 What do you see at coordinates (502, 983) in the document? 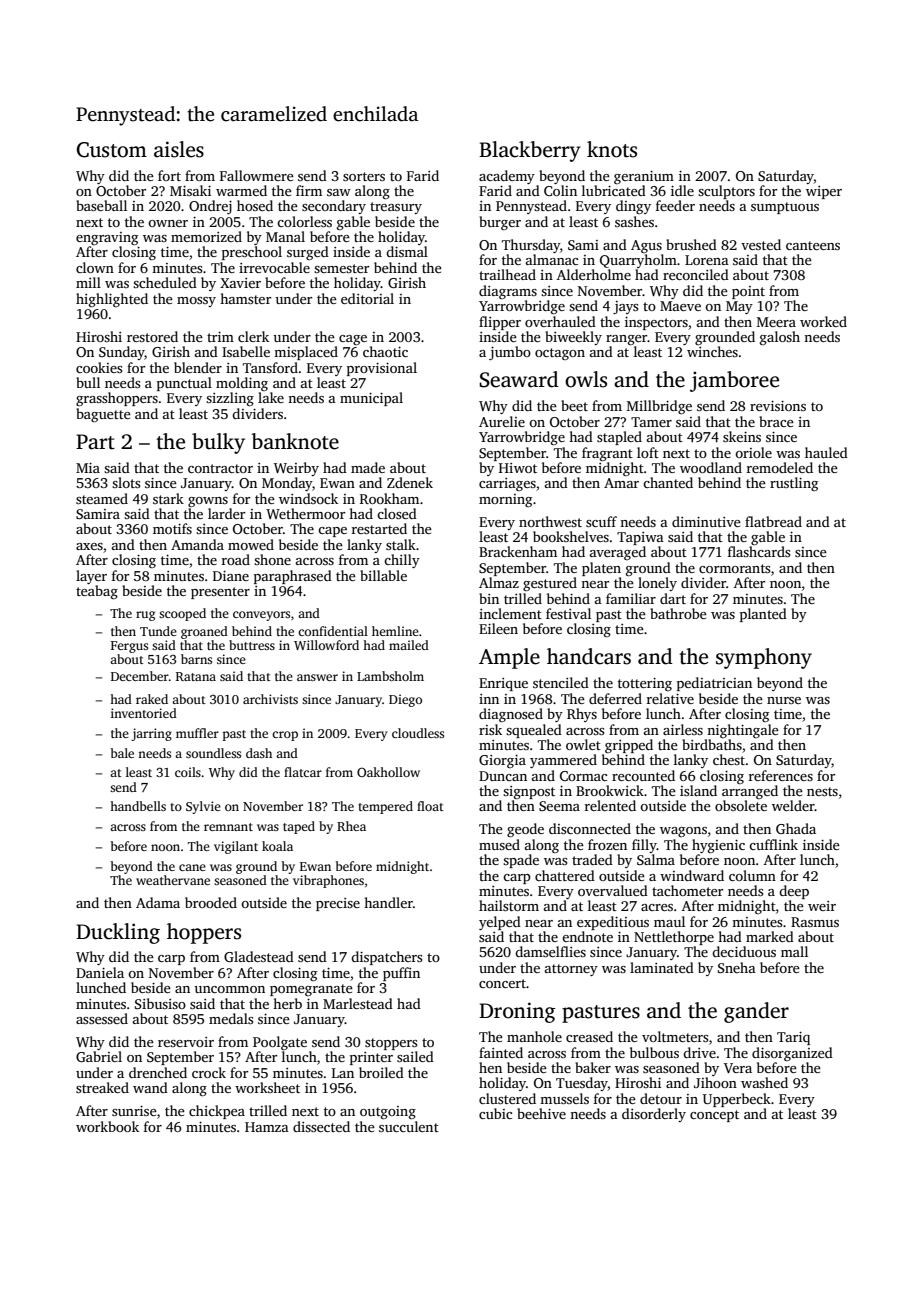
I see `concert` at bounding box center [502, 983].
